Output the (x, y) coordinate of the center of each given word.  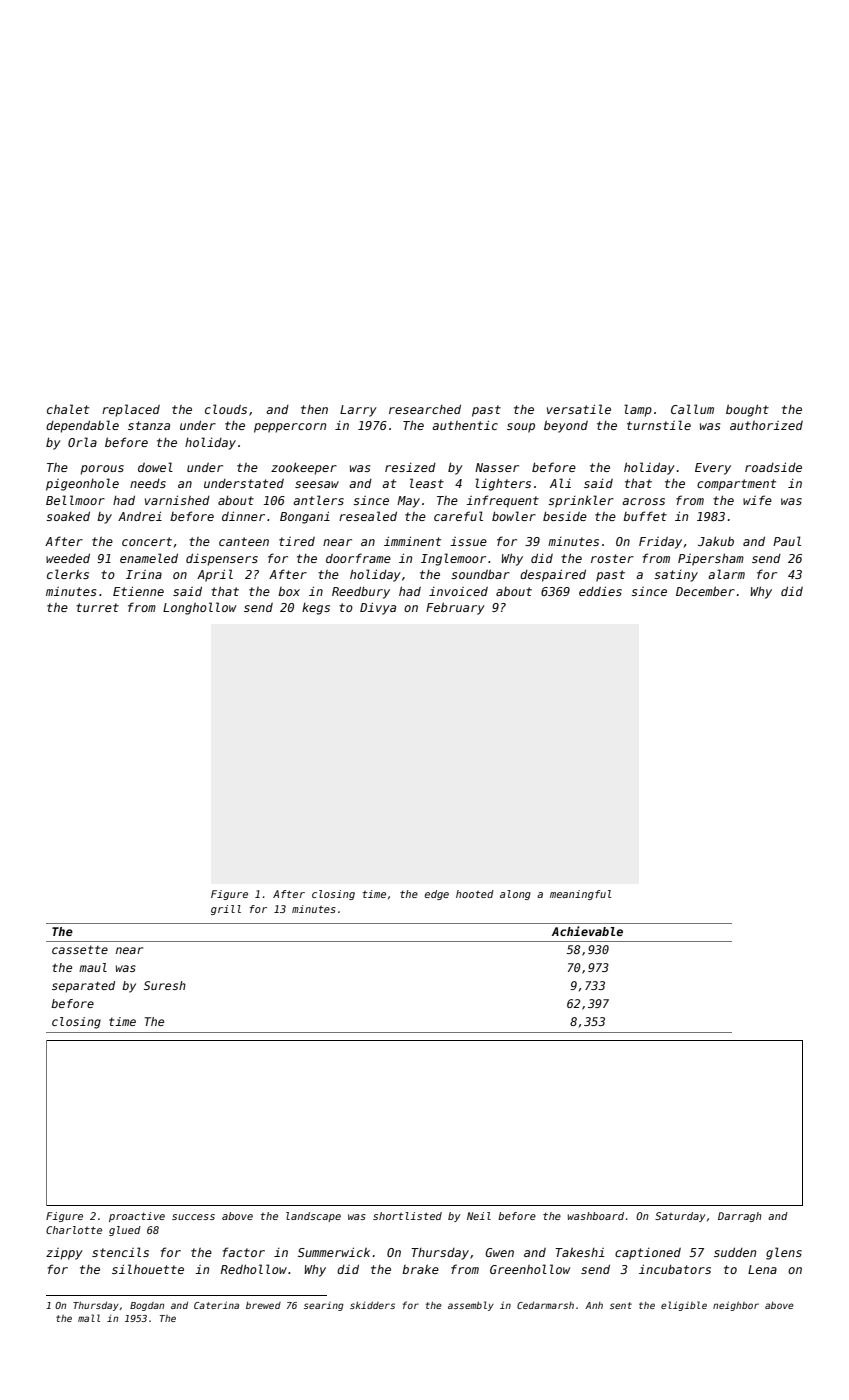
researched (425, 409)
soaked (68, 516)
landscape (313, 1217)
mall (89, 1318)
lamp (638, 410)
